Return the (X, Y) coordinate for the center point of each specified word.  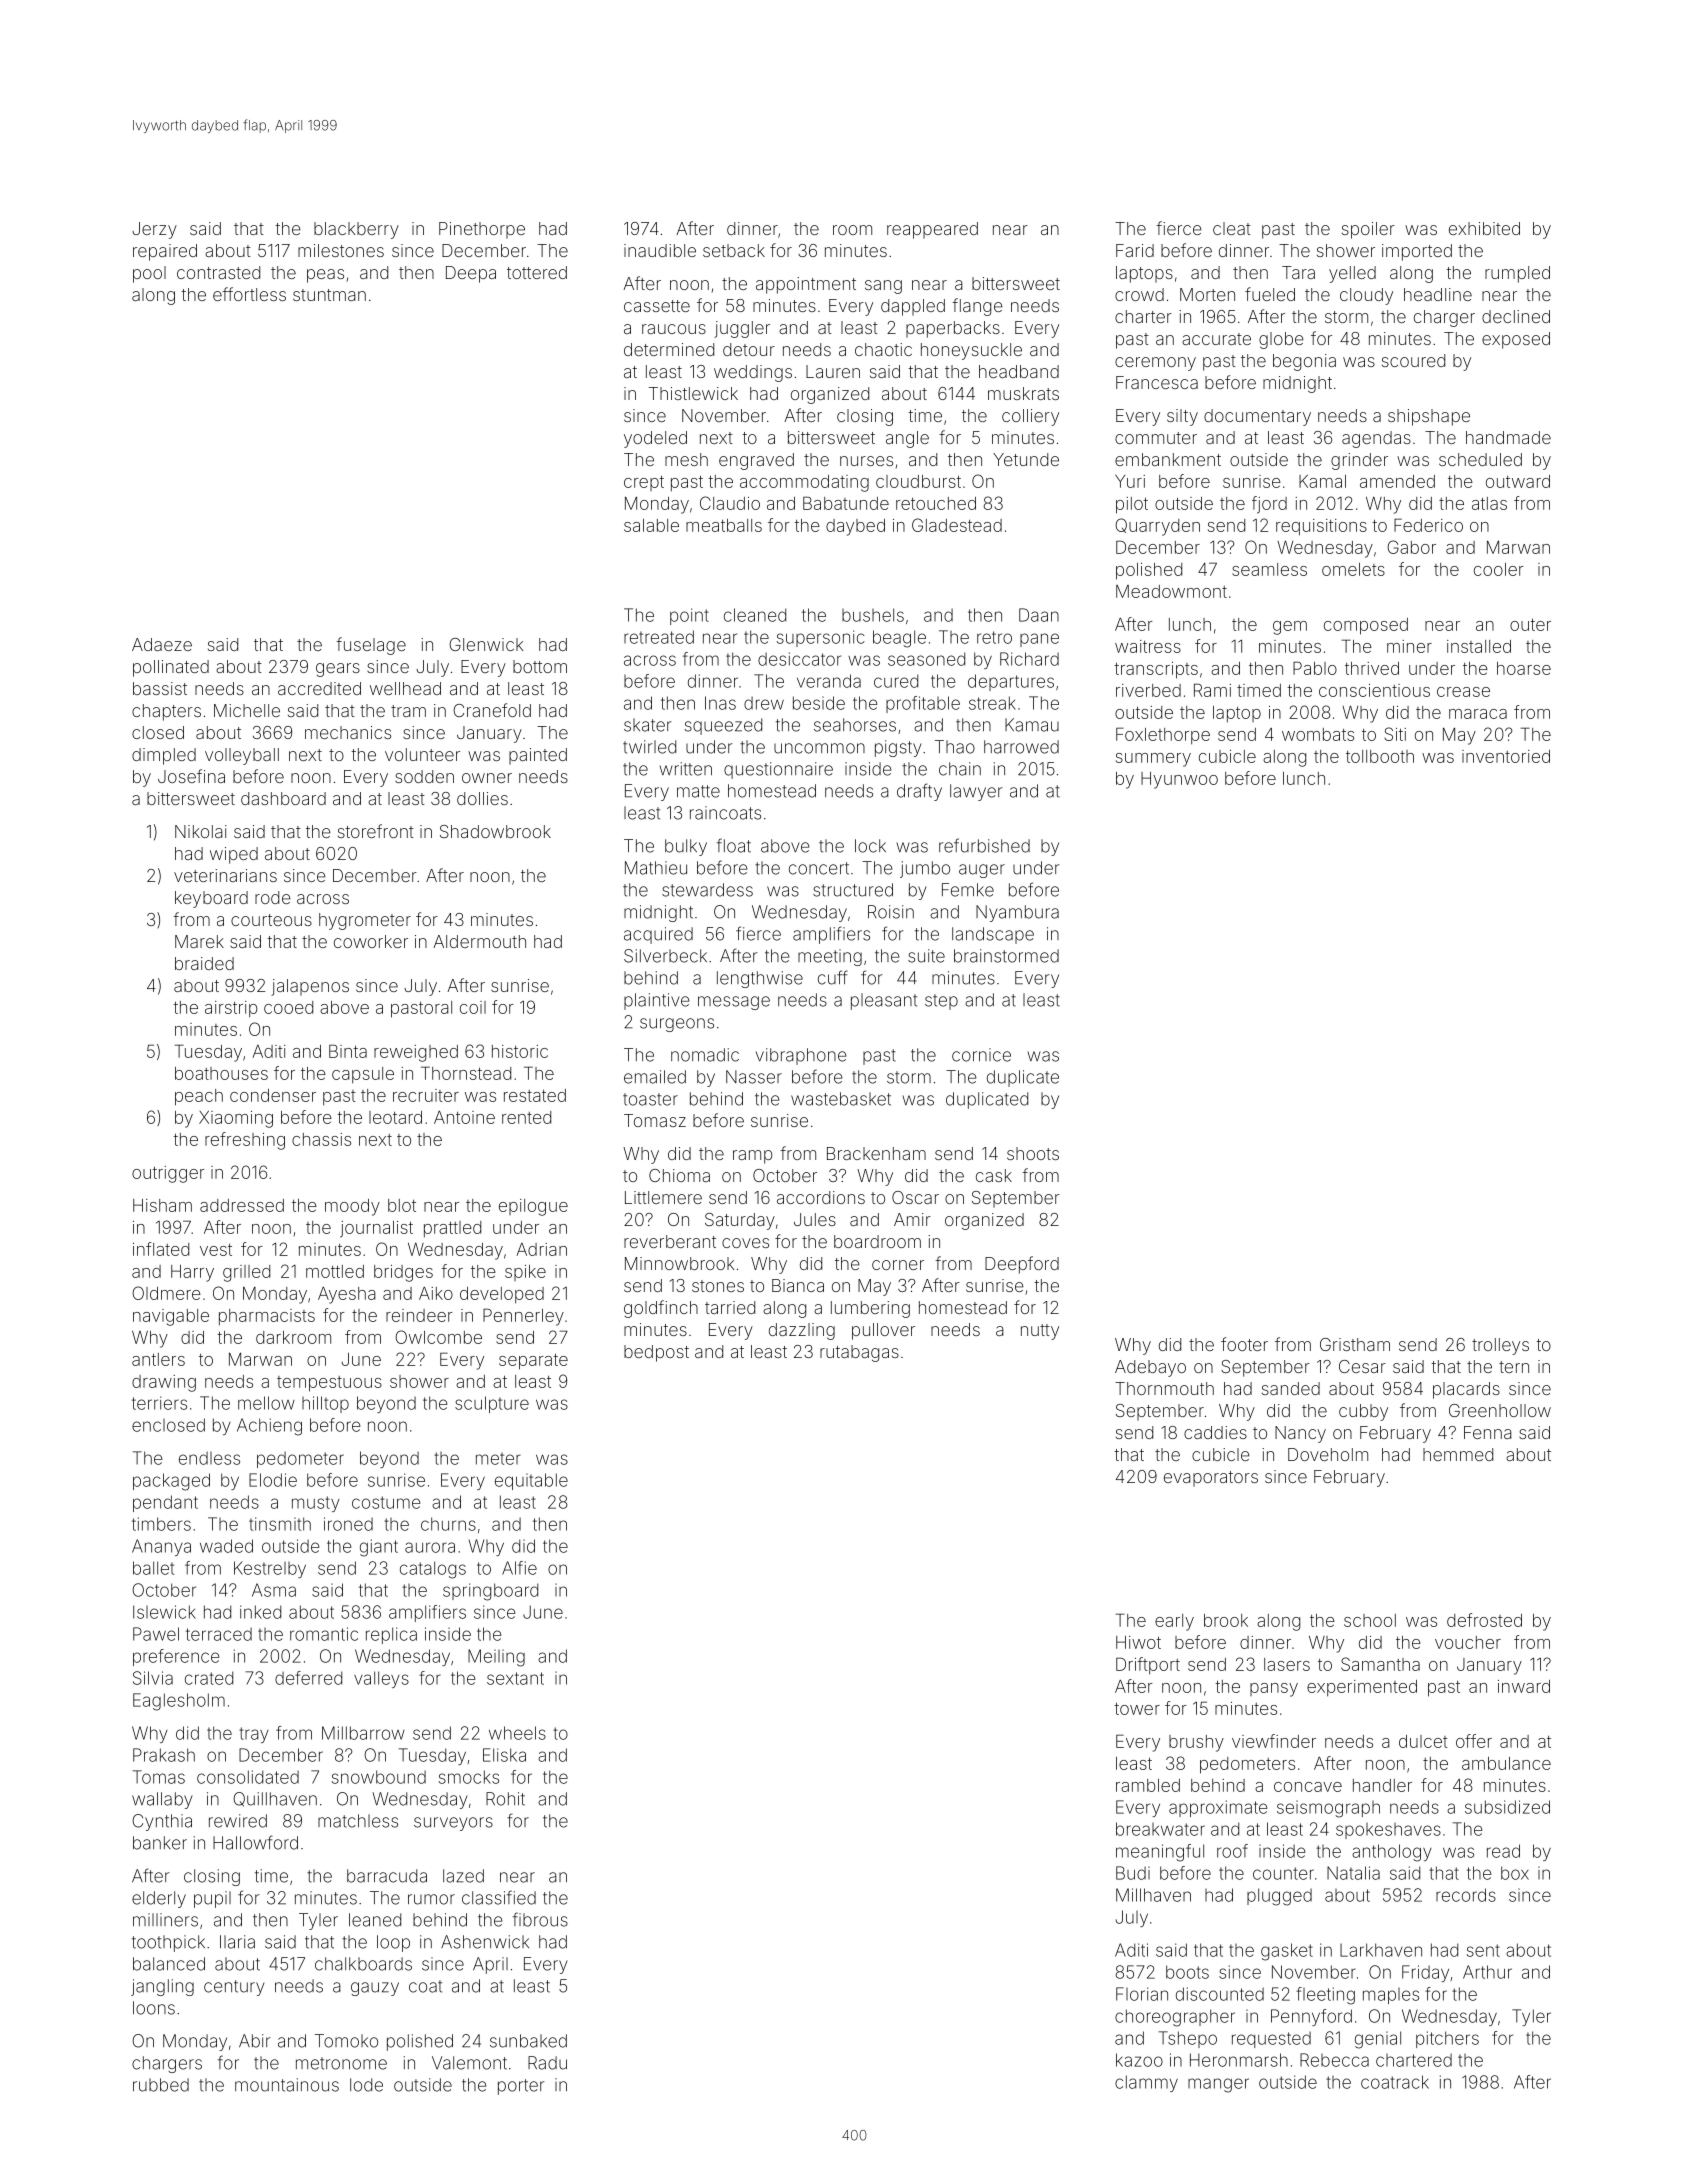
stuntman (329, 295)
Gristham (1355, 1344)
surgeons (677, 1025)
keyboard (211, 899)
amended (1397, 481)
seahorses (855, 725)
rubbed (161, 2085)
